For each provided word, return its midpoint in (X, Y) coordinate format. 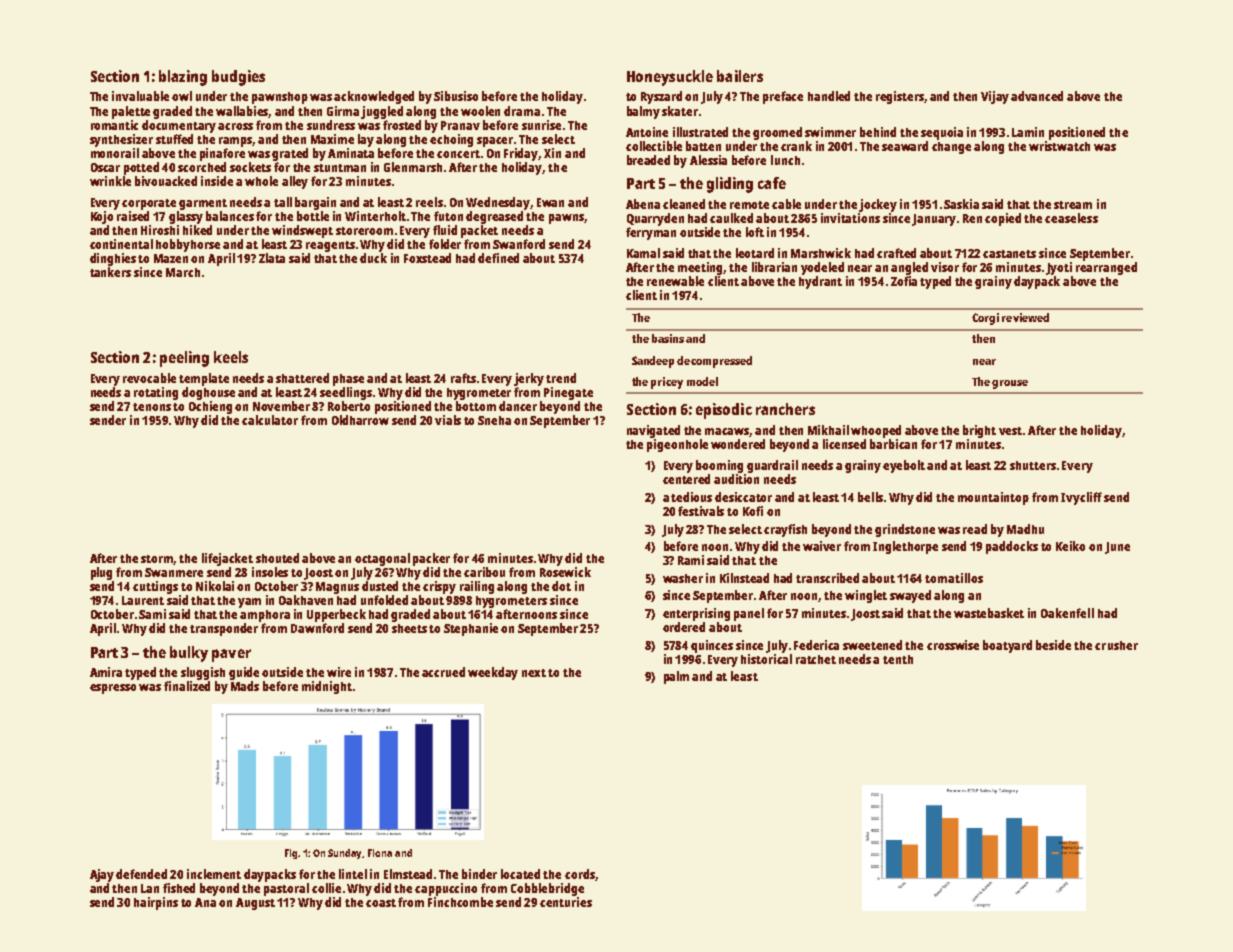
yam (249, 603)
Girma (343, 111)
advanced (1037, 96)
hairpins (156, 903)
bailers (740, 76)
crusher (1116, 645)
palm (676, 677)
